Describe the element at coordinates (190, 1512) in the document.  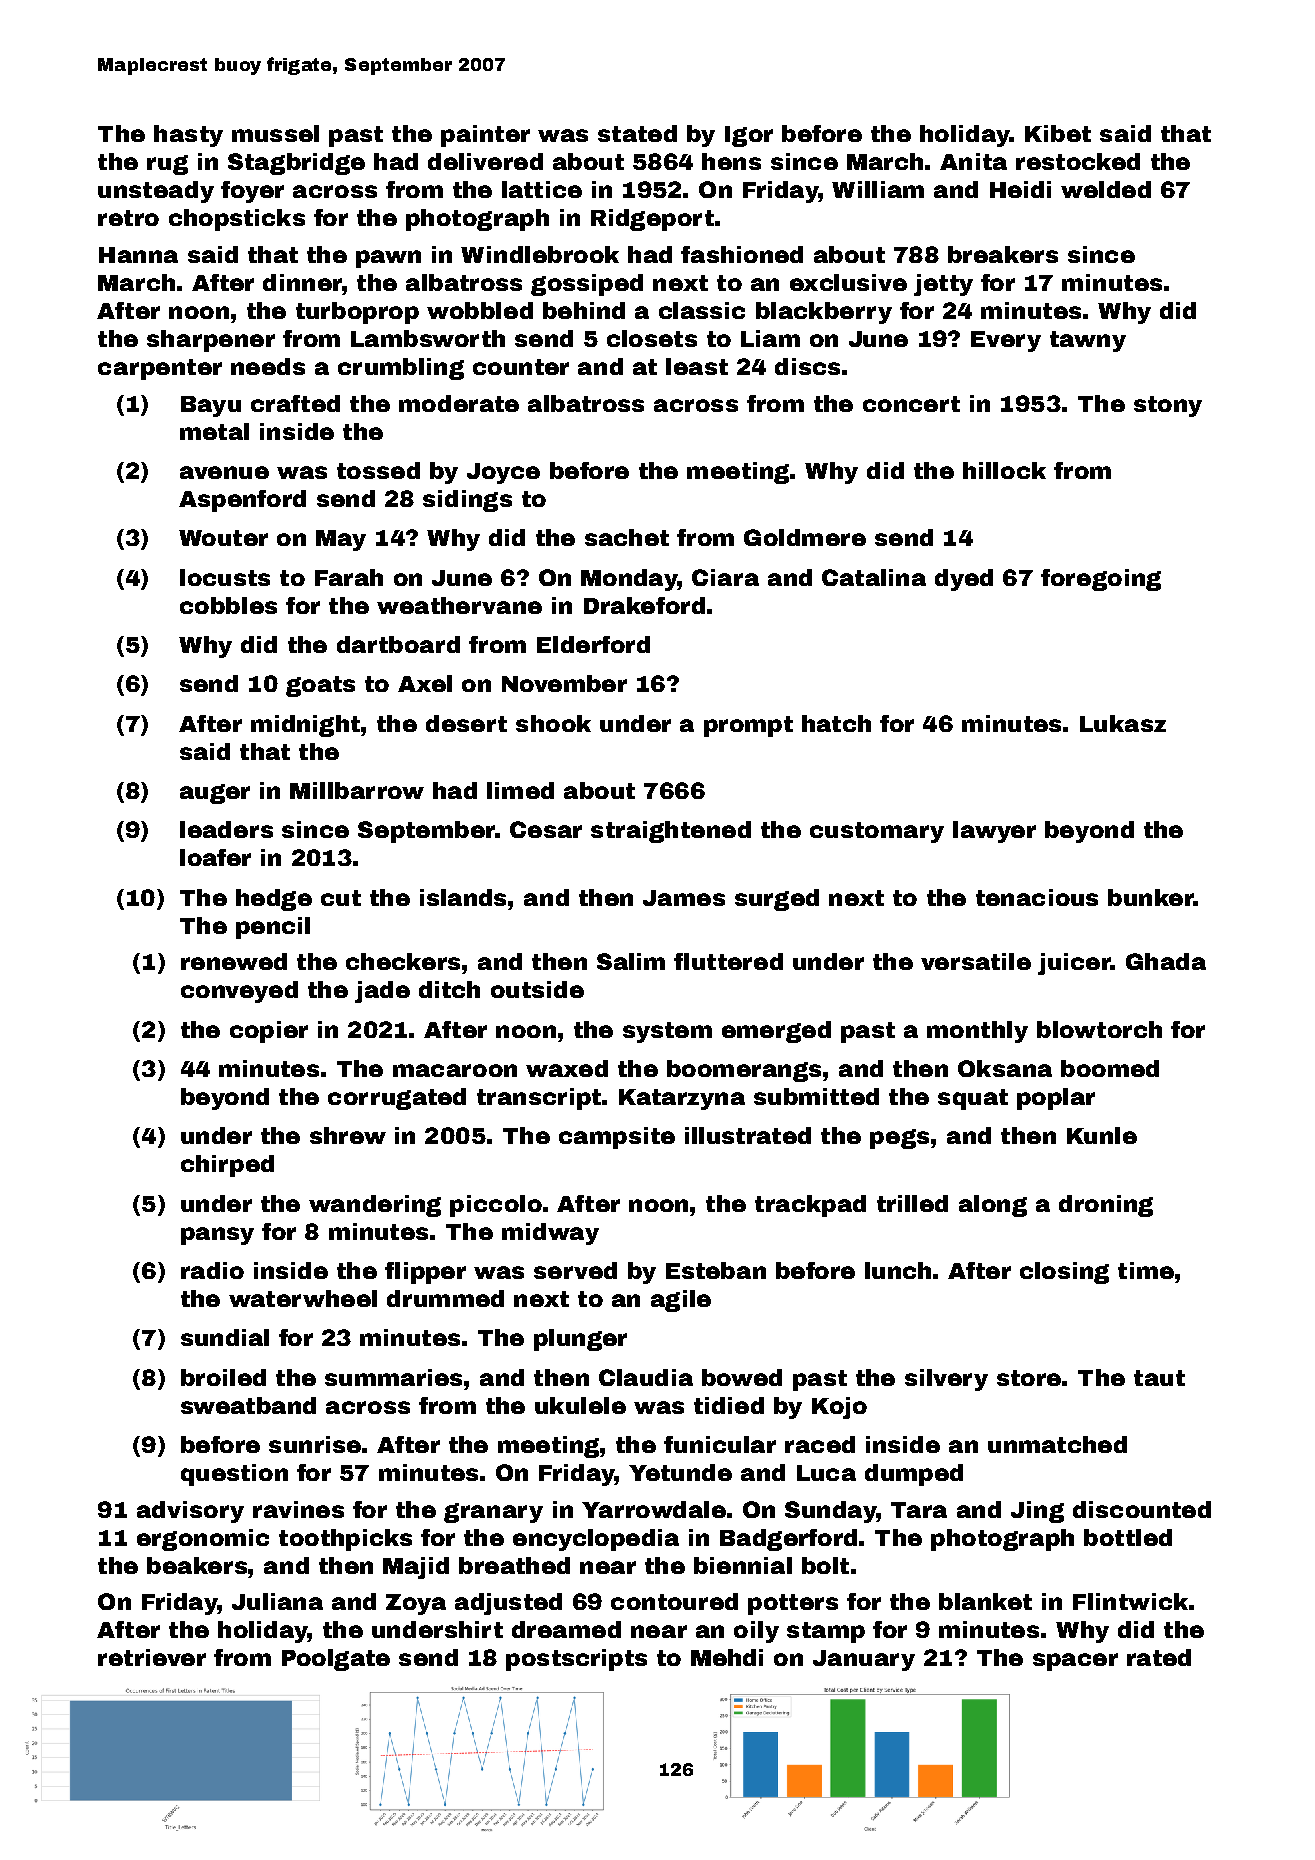
I see `advisory` at that location.
